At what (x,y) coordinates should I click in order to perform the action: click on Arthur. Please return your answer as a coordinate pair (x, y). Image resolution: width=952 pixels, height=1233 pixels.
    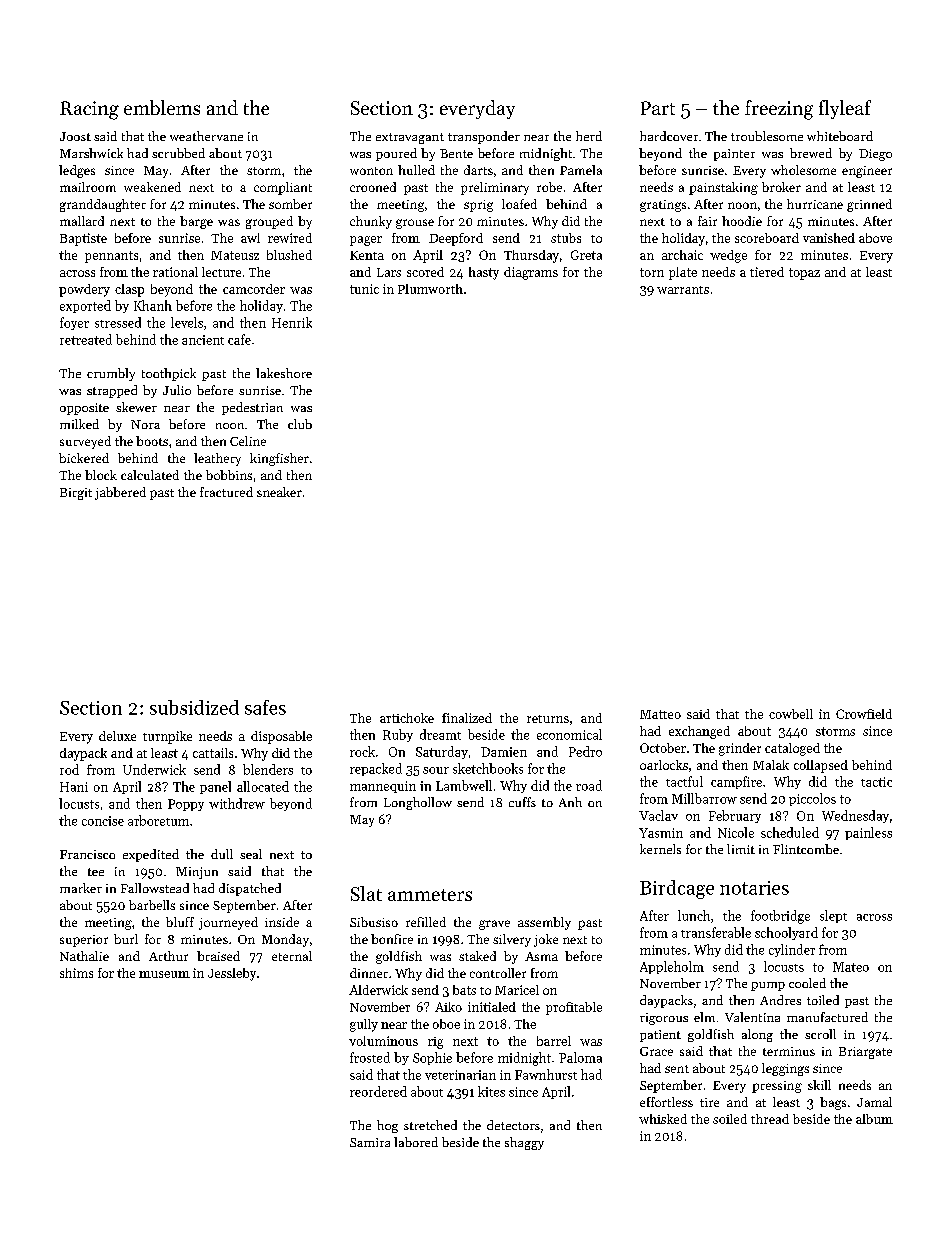
    Looking at the image, I should click on (168, 956).
